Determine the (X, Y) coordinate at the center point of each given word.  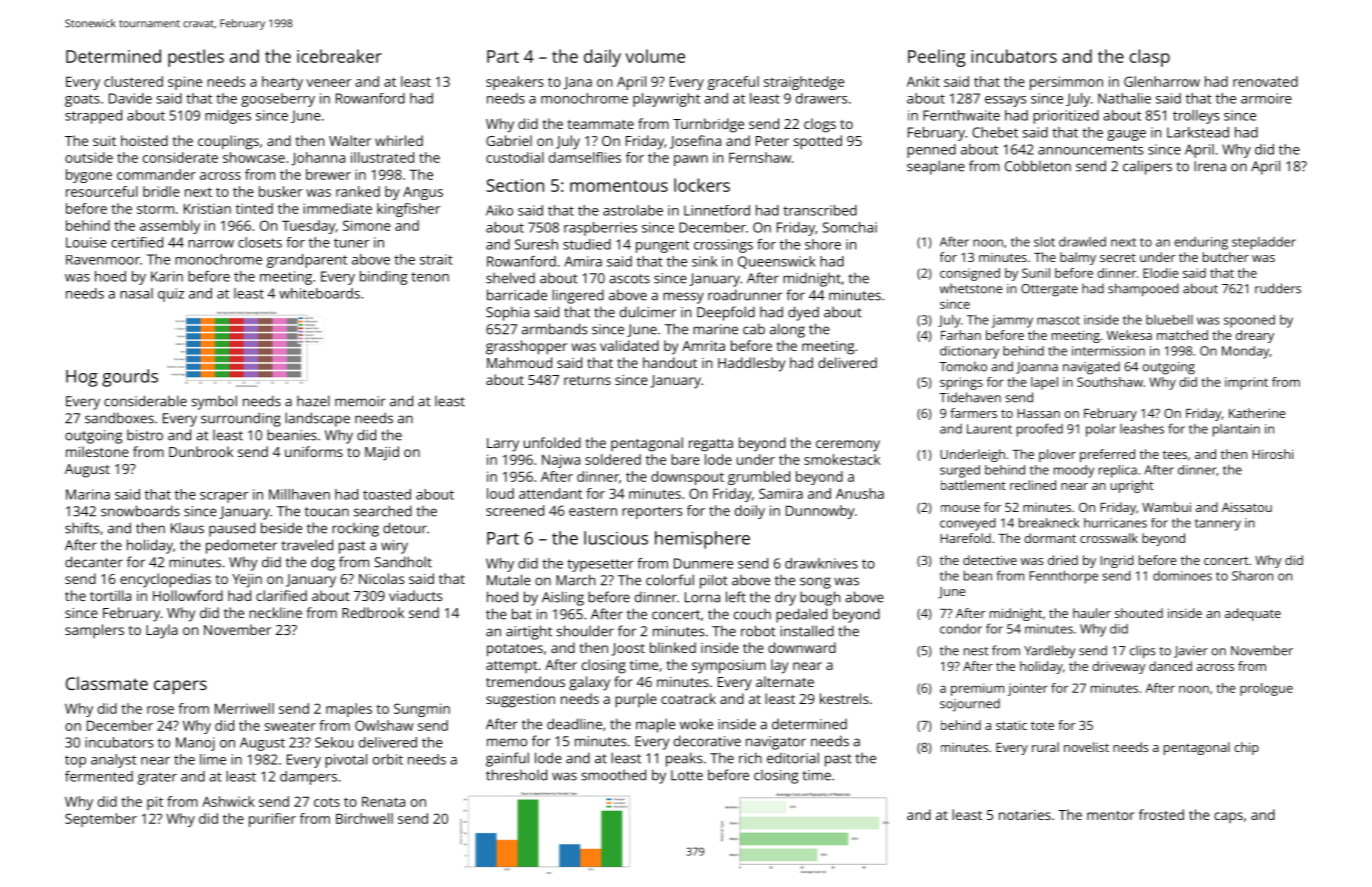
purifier (272, 820)
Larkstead (1198, 132)
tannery (1218, 525)
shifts (82, 528)
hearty (282, 83)
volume (655, 56)
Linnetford (717, 210)
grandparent (307, 261)
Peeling (937, 58)
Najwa (561, 461)
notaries (1025, 815)
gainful (507, 759)
